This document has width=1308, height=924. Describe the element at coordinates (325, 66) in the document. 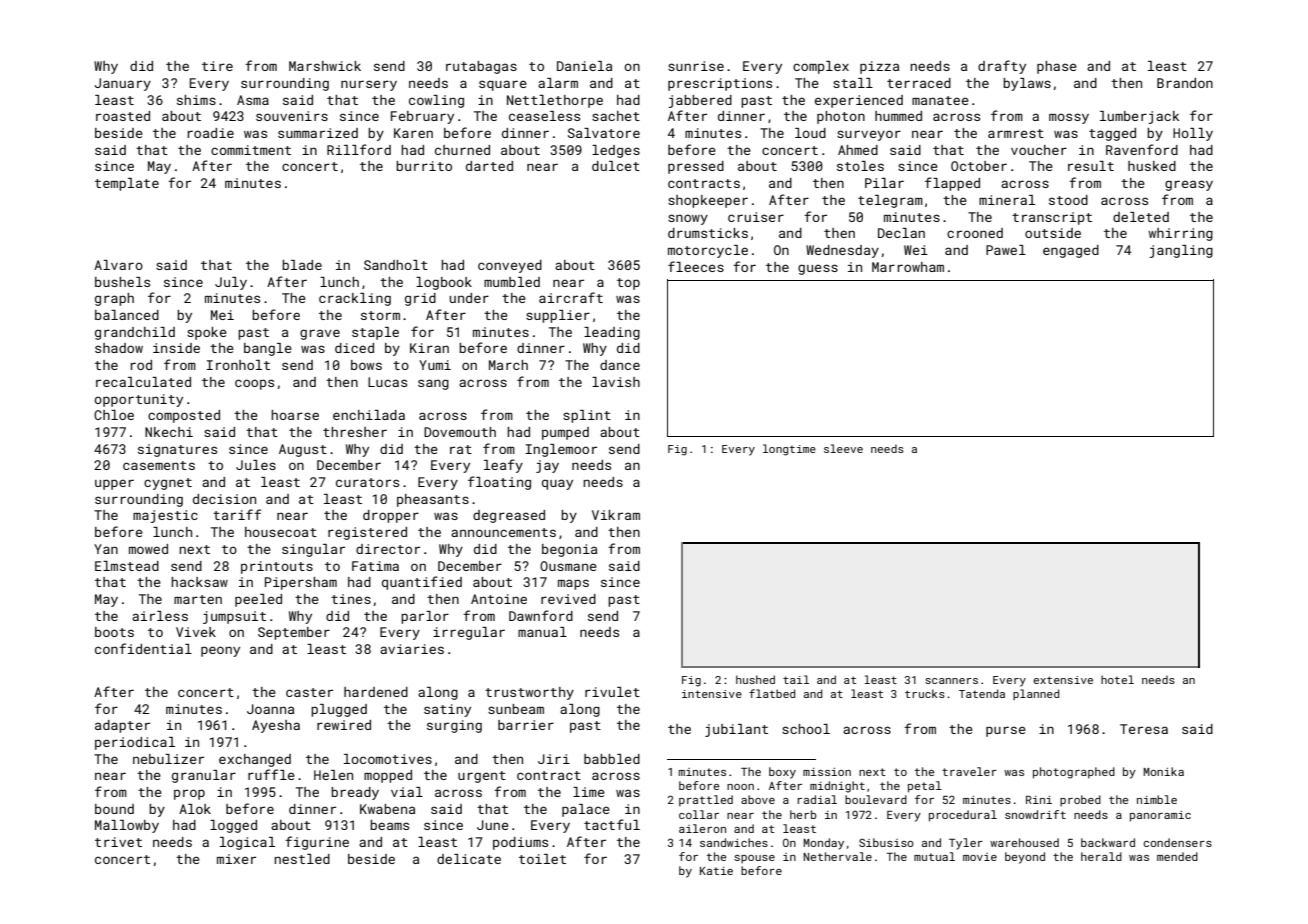

I see `Marshwick` at that location.
